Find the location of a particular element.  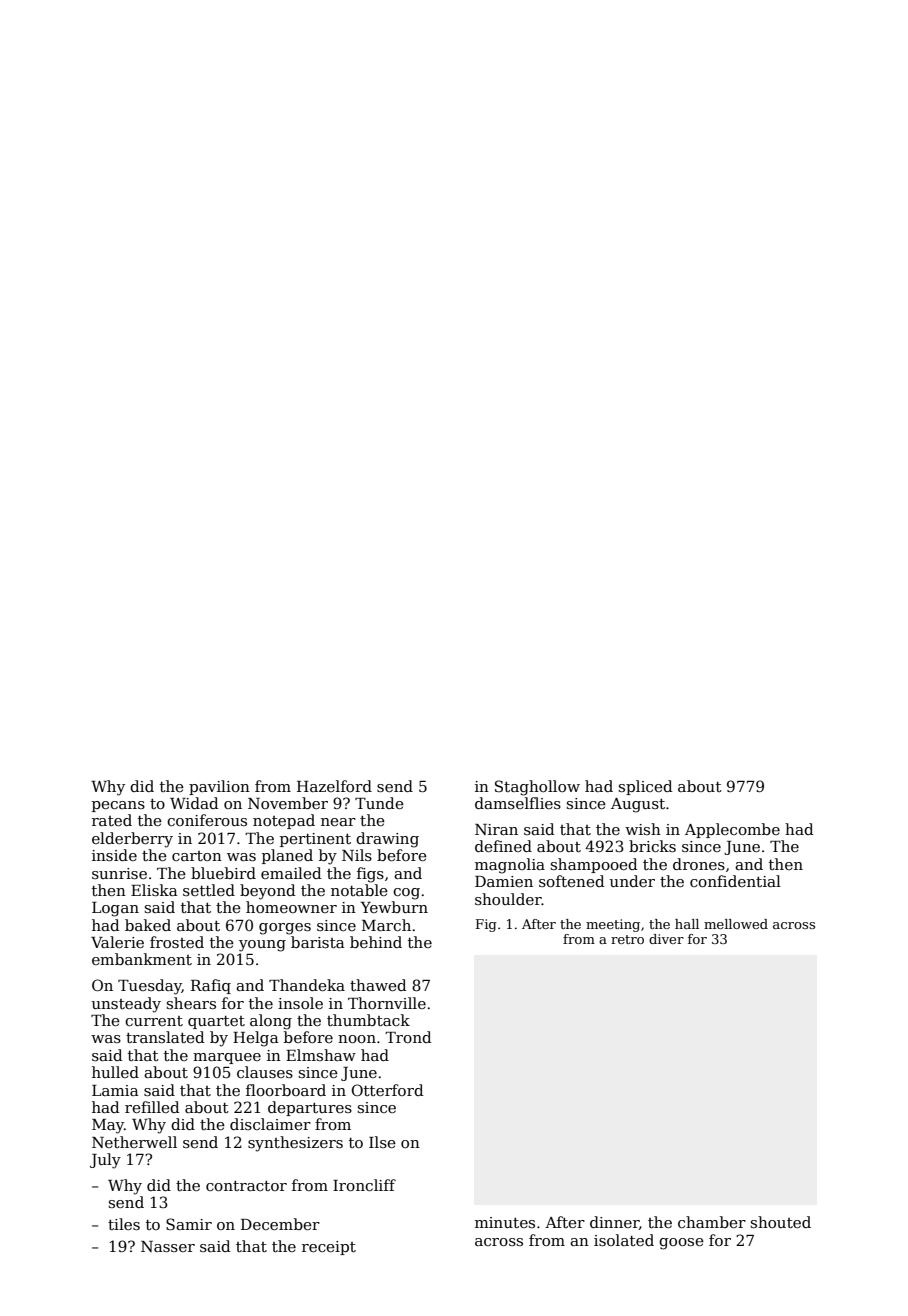

Otterford is located at coordinates (388, 1090).
